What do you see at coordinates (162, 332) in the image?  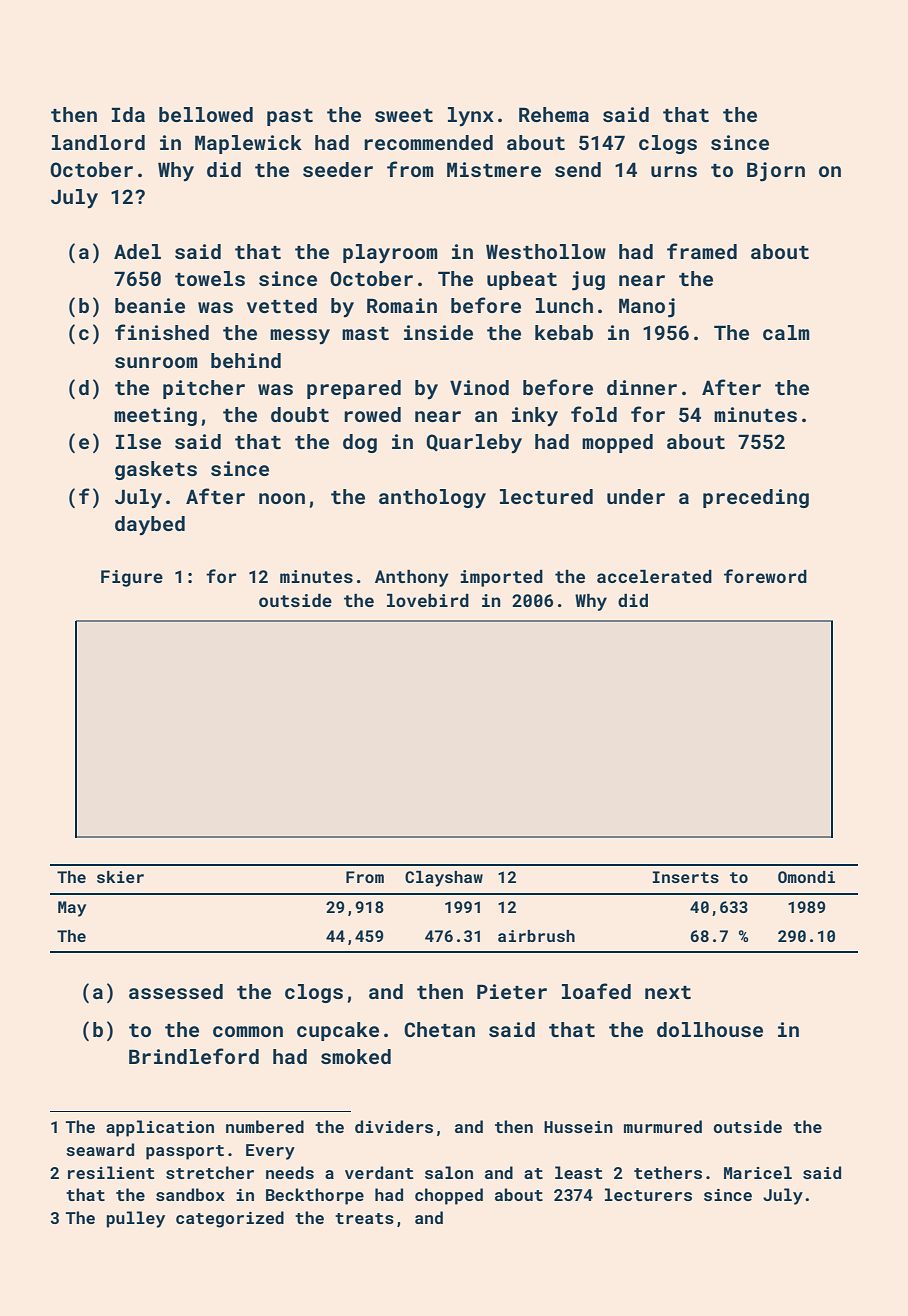 I see `finished` at bounding box center [162, 332].
